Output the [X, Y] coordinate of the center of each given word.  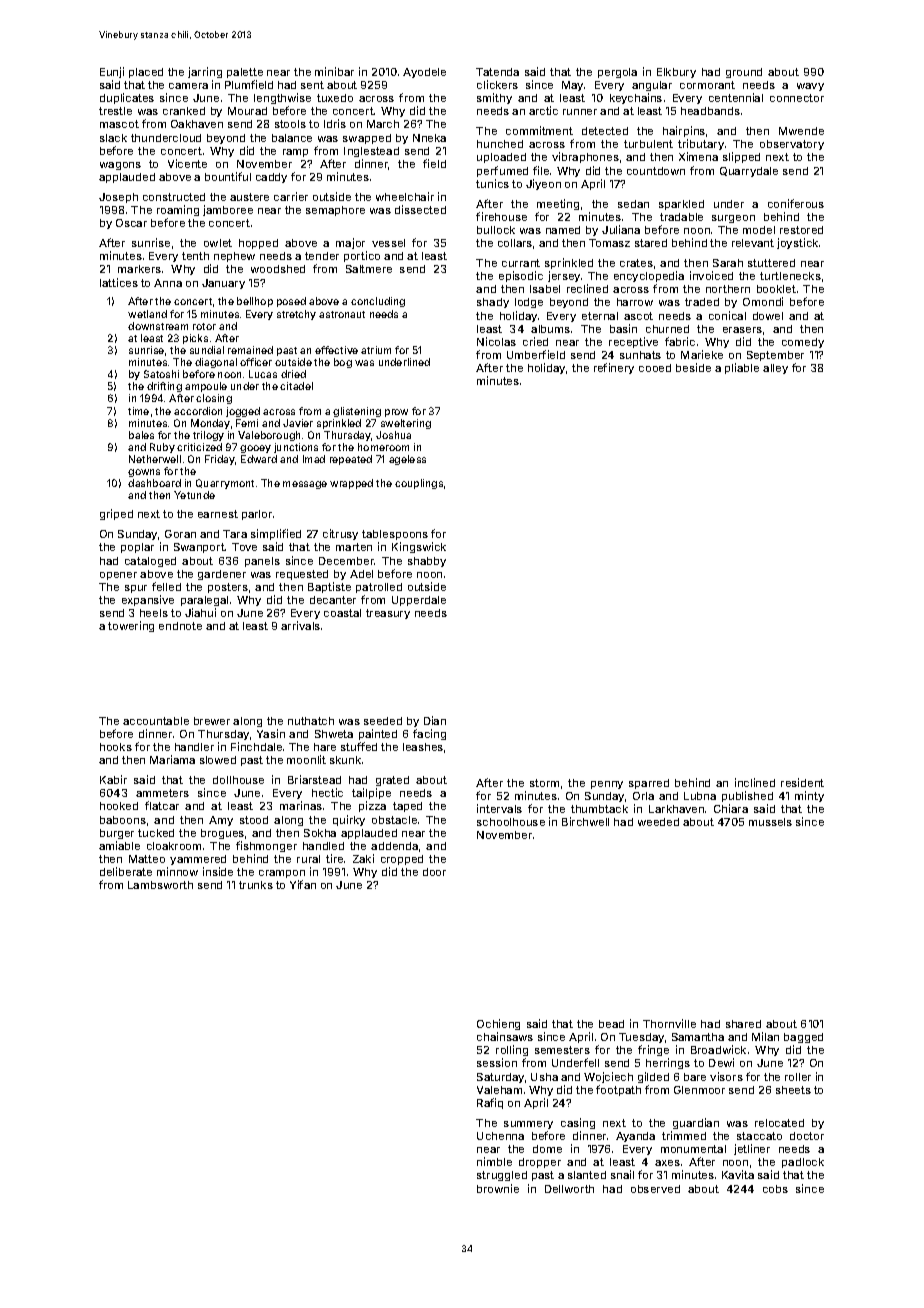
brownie [498, 1188]
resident [802, 782]
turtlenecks [790, 276]
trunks [256, 885]
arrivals [300, 625]
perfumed [502, 171]
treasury [388, 614]
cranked [184, 111]
